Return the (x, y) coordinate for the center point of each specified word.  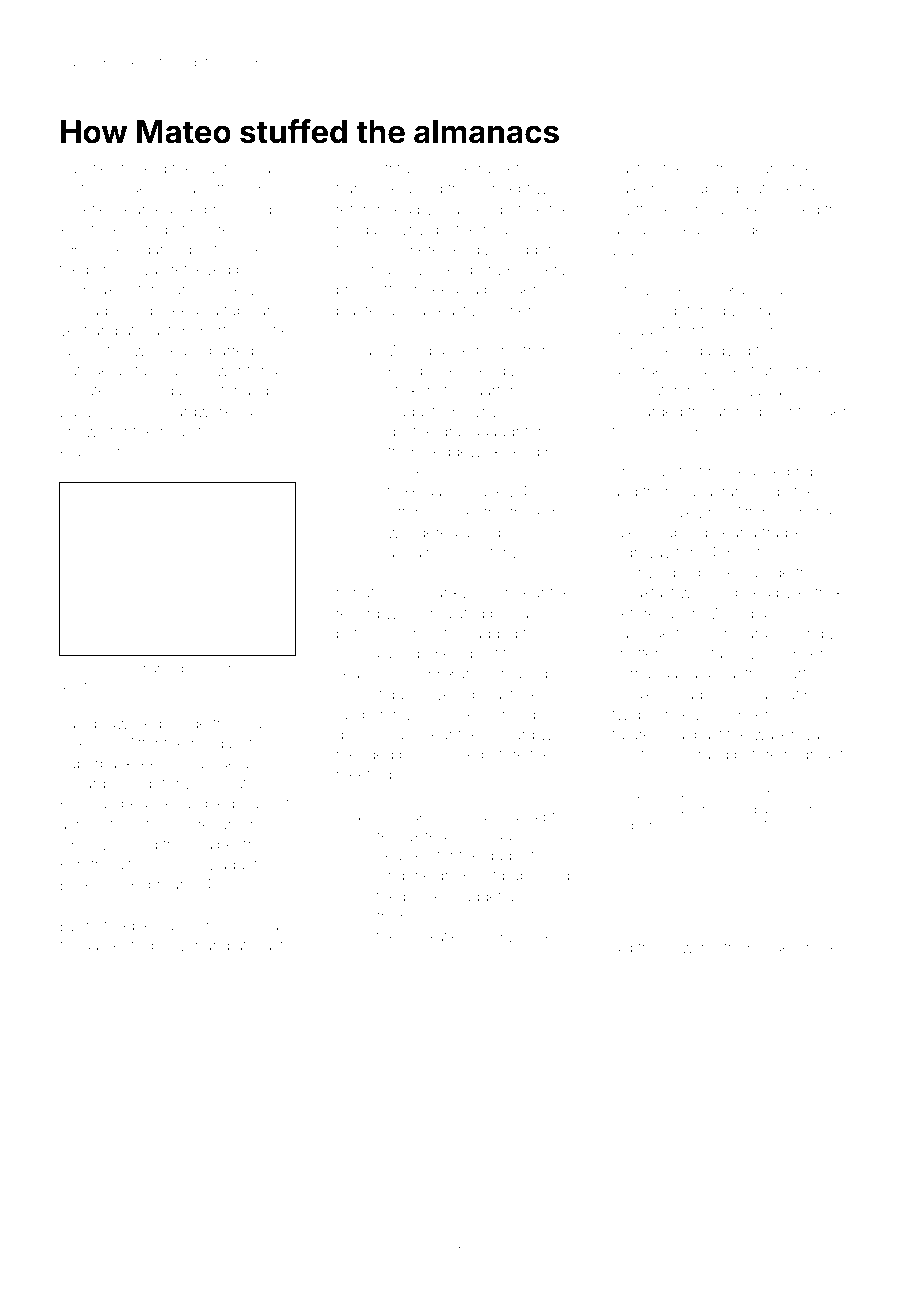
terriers (269, 669)
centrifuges (397, 170)
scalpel (213, 846)
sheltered (811, 809)
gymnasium (376, 736)
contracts (721, 169)
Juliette (84, 168)
